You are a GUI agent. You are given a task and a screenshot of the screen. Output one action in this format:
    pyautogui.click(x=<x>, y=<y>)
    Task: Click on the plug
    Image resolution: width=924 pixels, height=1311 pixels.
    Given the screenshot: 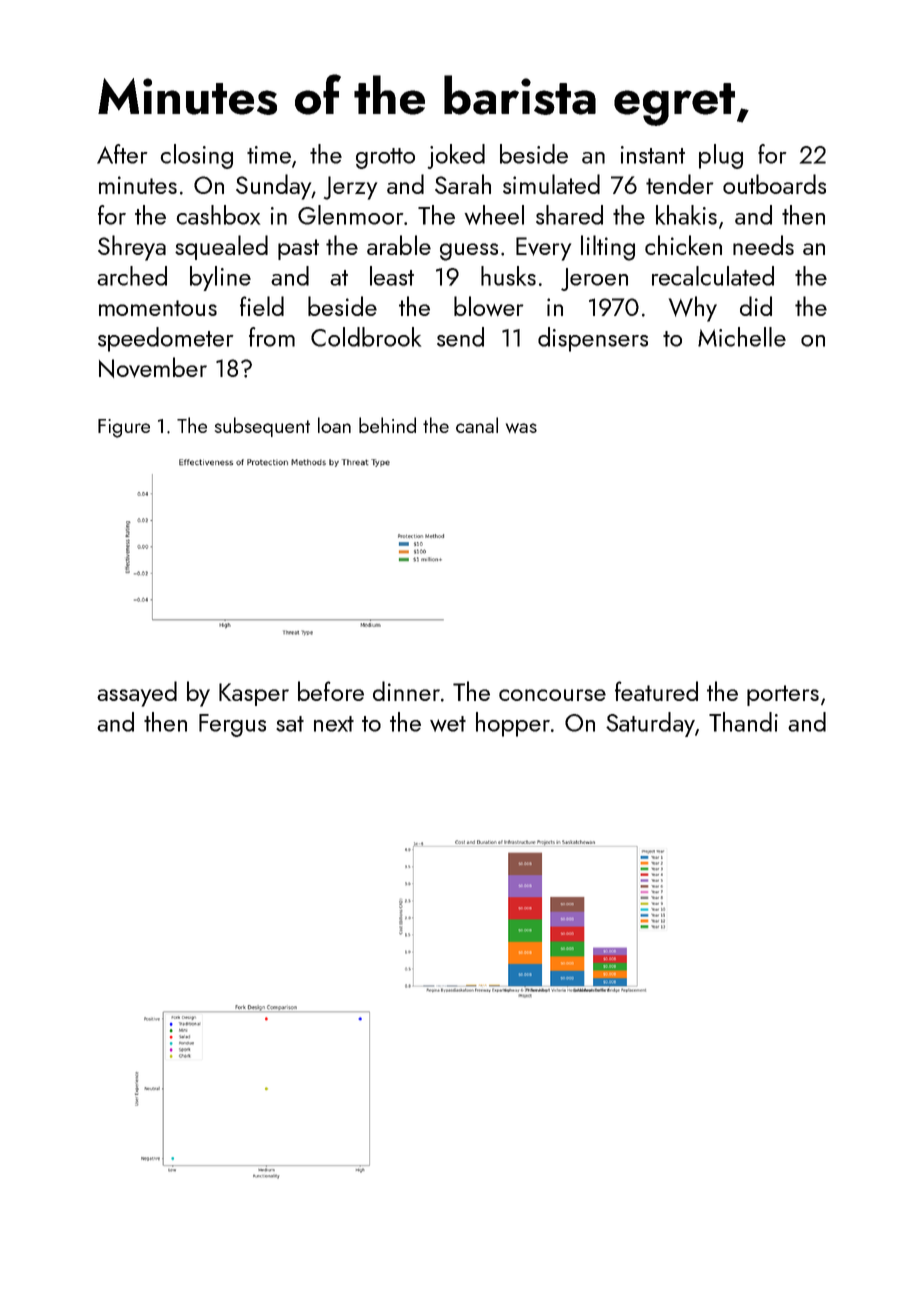 What is the action you would take?
    pyautogui.click(x=721, y=156)
